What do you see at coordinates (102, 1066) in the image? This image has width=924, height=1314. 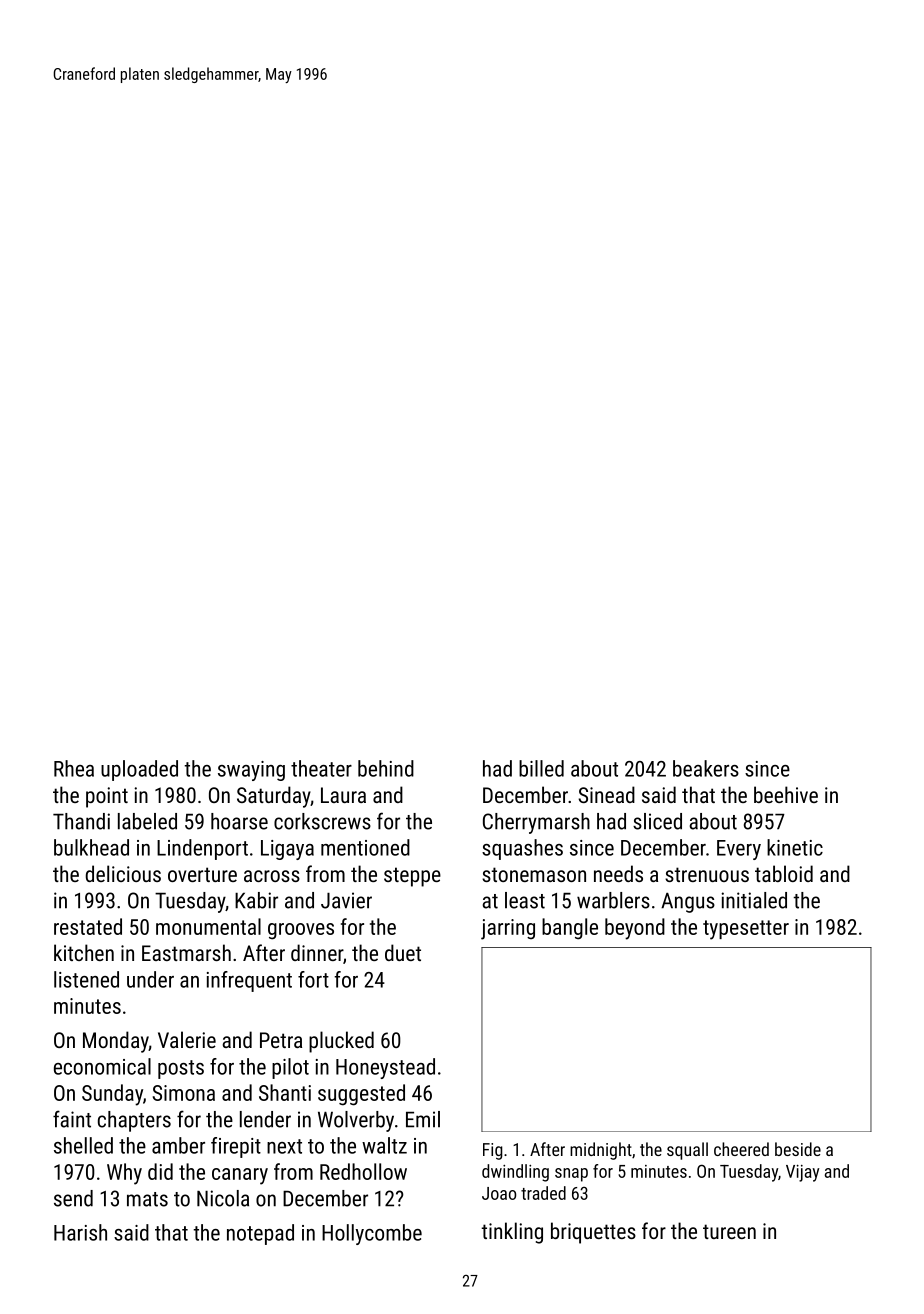 I see `economical` at bounding box center [102, 1066].
